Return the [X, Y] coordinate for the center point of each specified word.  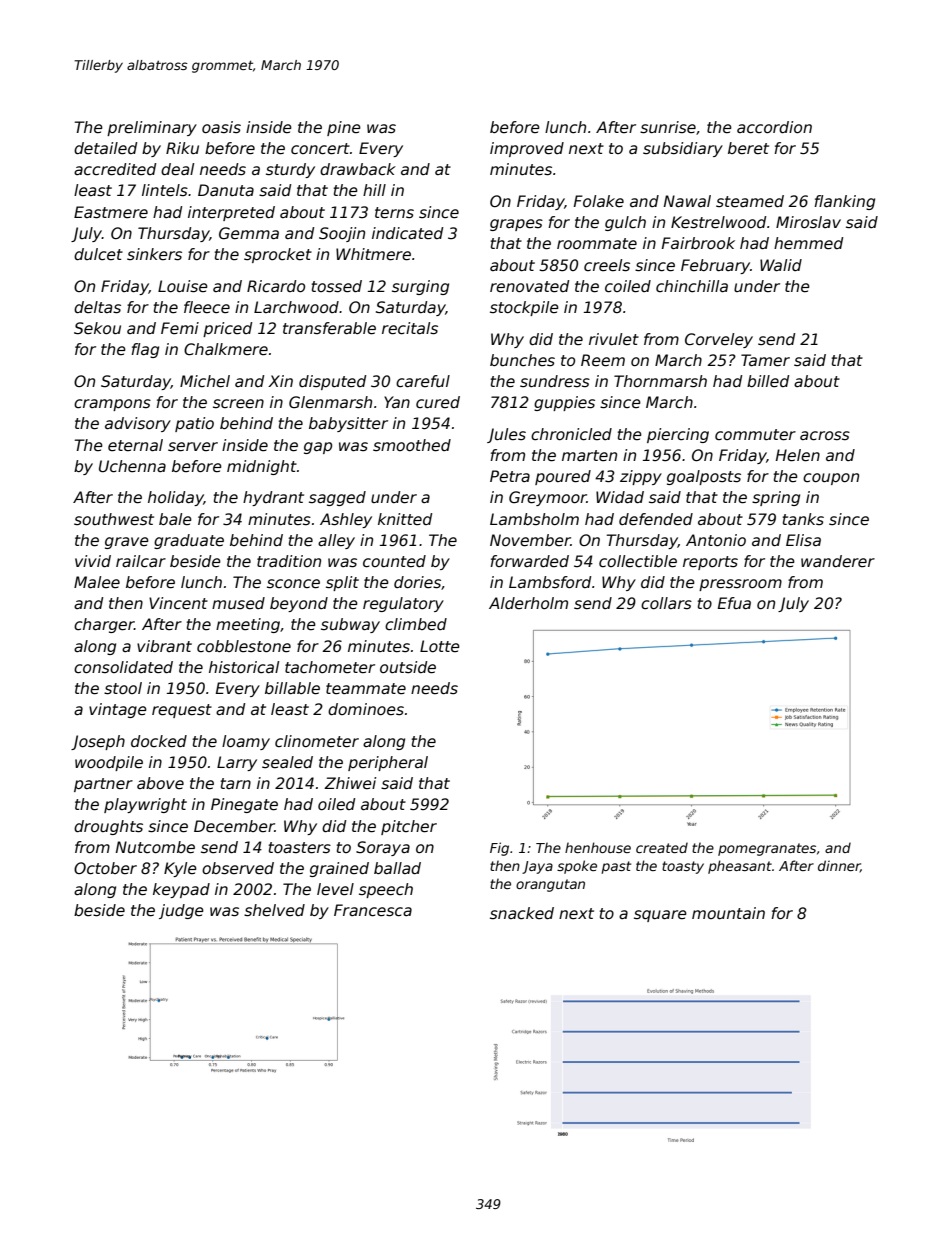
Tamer [765, 360]
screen [238, 404]
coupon [831, 479]
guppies [564, 403]
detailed [106, 148]
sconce [293, 584]
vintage [118, 710]
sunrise [668, 127]
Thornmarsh [660, 381]
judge [181, 911]
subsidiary [683, 149]
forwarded [529, 561]
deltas [97, 307]
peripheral [388, 763]
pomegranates [767, 849]
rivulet [614, 339]
